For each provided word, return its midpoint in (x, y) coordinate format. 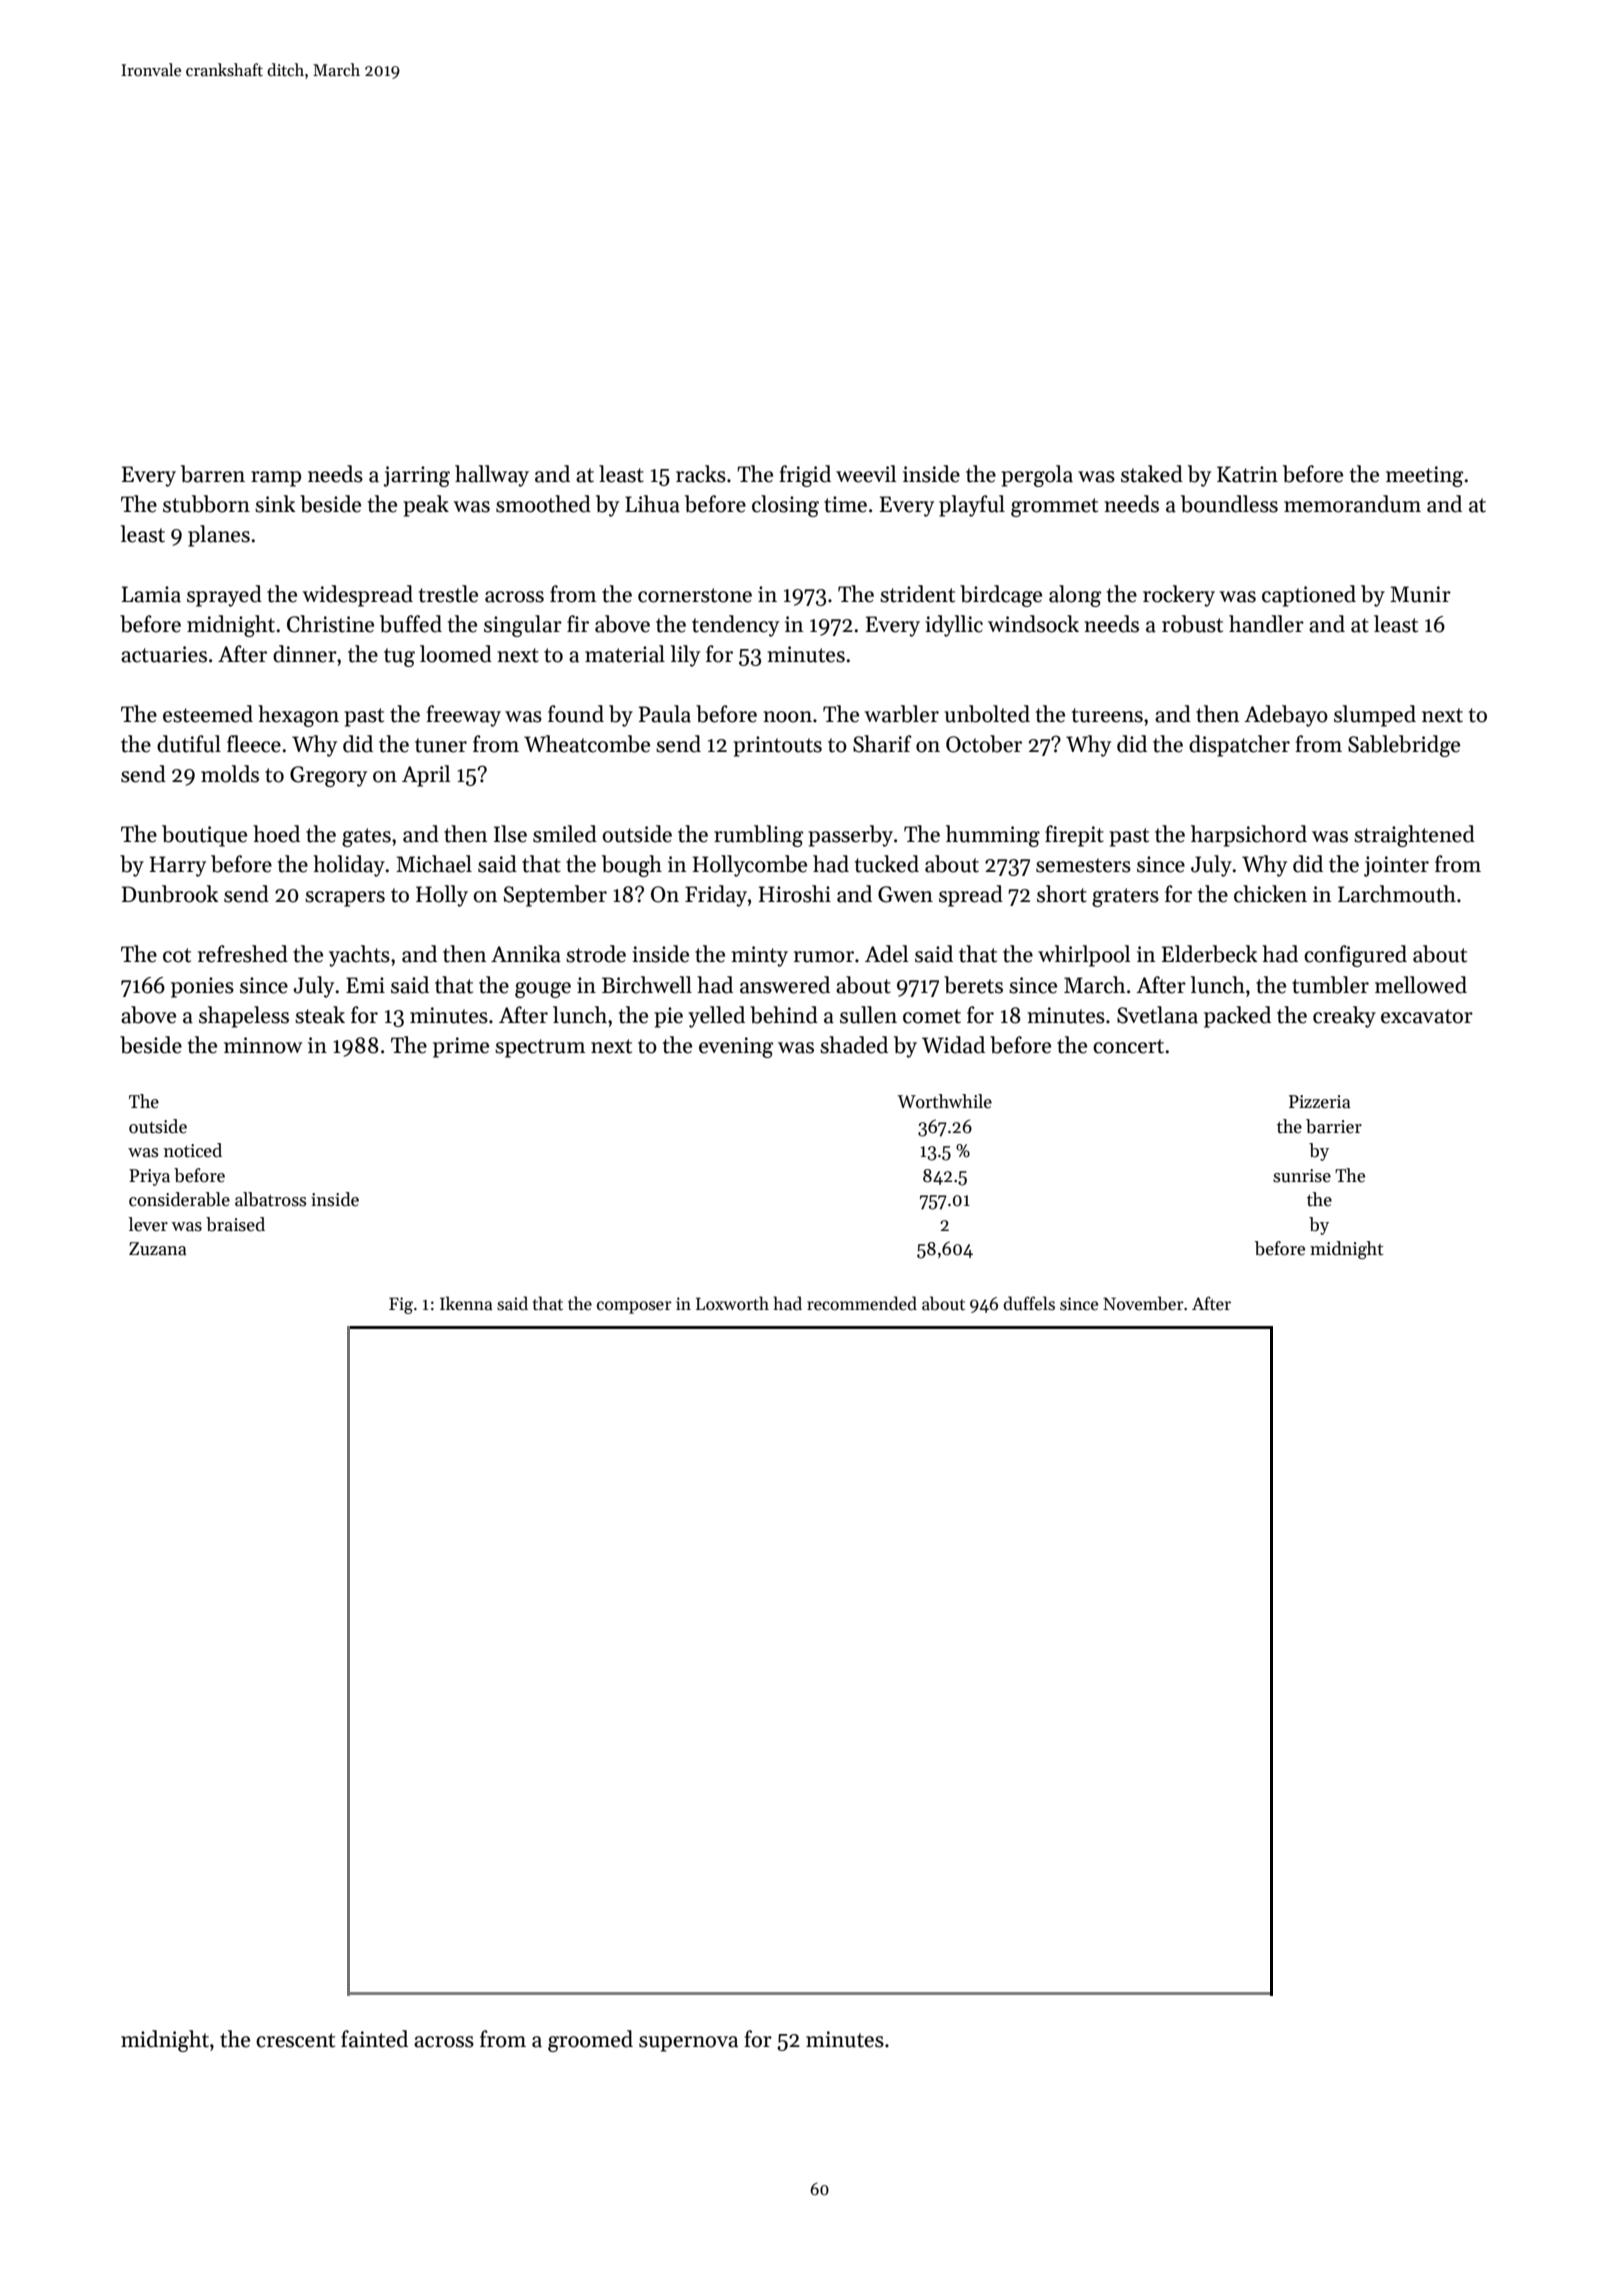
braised (235, 1224)
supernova (688, 2044)
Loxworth (732, 1303)
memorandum (1352, 504)
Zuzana (158, 1249)
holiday (349, 866)
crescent (295, 2040)
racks (701, 474)
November (1143, 1303)
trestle (448, 594)
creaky (1344, 1017)
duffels (1029, 1303)
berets (973, 985)
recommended (862, 1303)
